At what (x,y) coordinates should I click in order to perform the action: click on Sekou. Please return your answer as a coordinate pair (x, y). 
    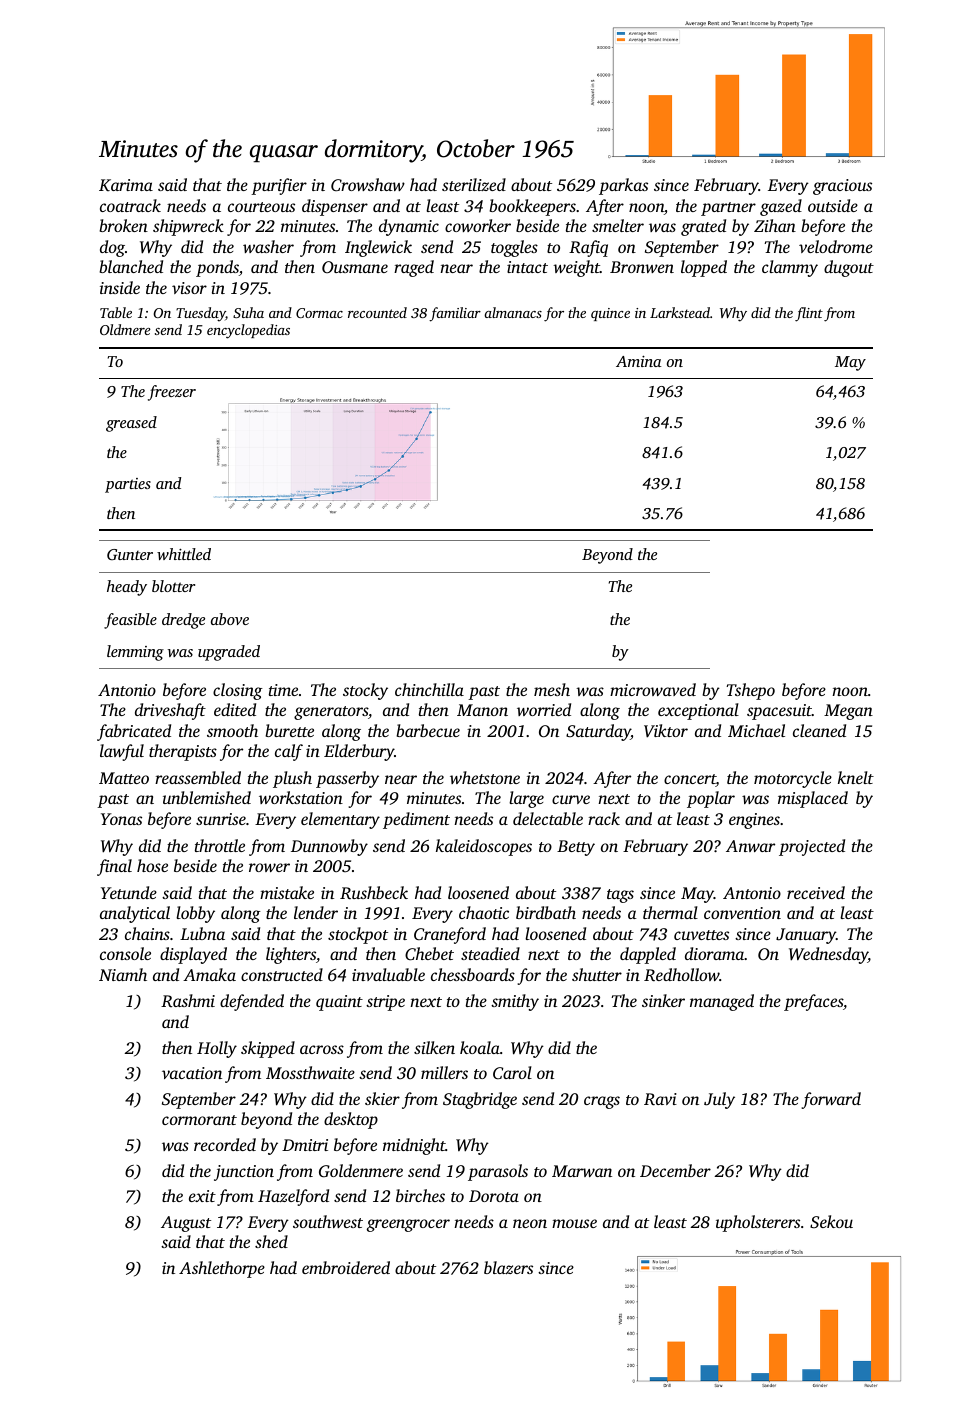
    Looking at the image, I should click on (831, 1221).
